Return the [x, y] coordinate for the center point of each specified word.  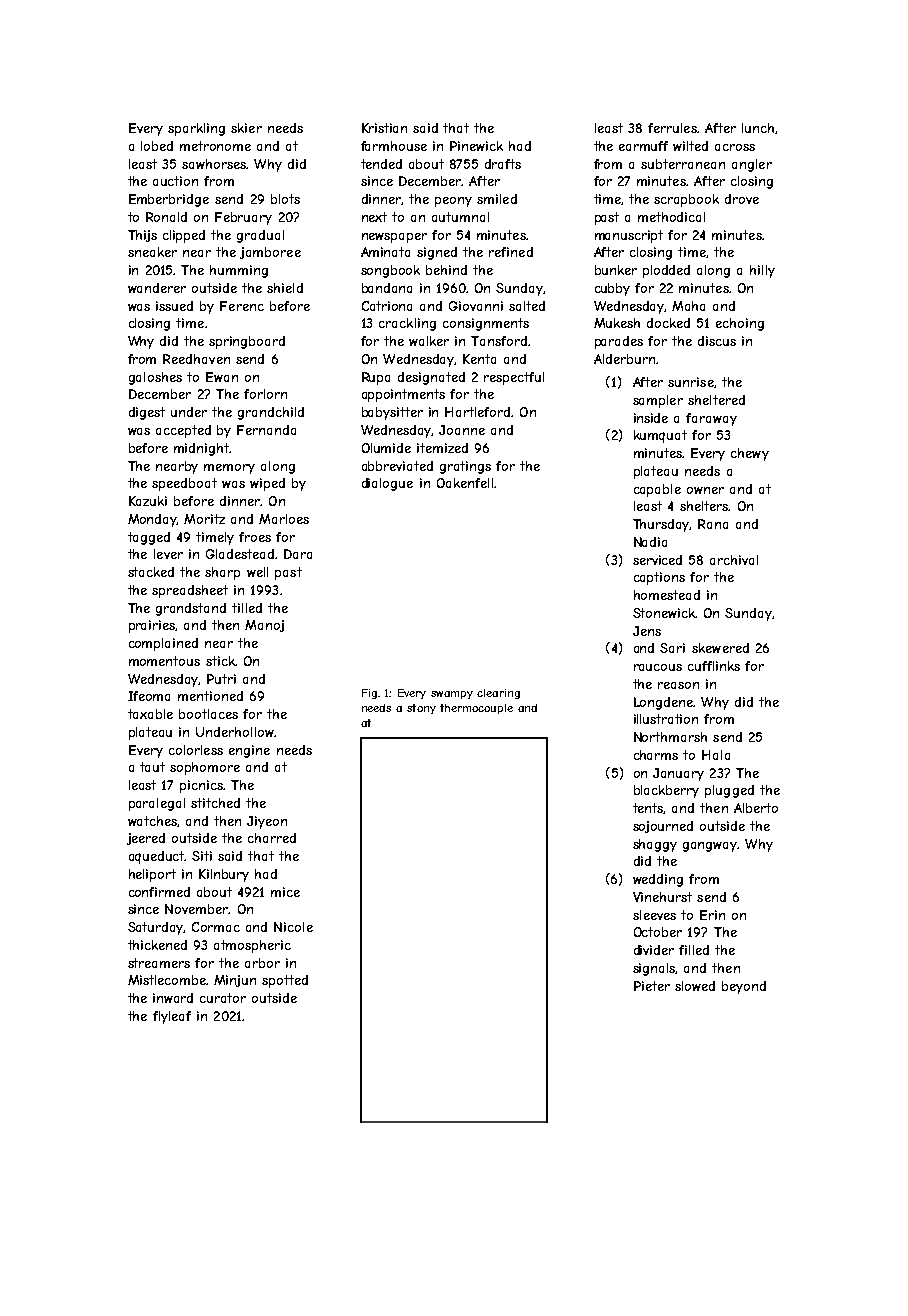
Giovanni [476, 306]
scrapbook [686, 200]
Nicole [293, 927]
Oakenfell [465, 483]
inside [651, 418]
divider [654, 950]
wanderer [157, 288]
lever [168, 554]
